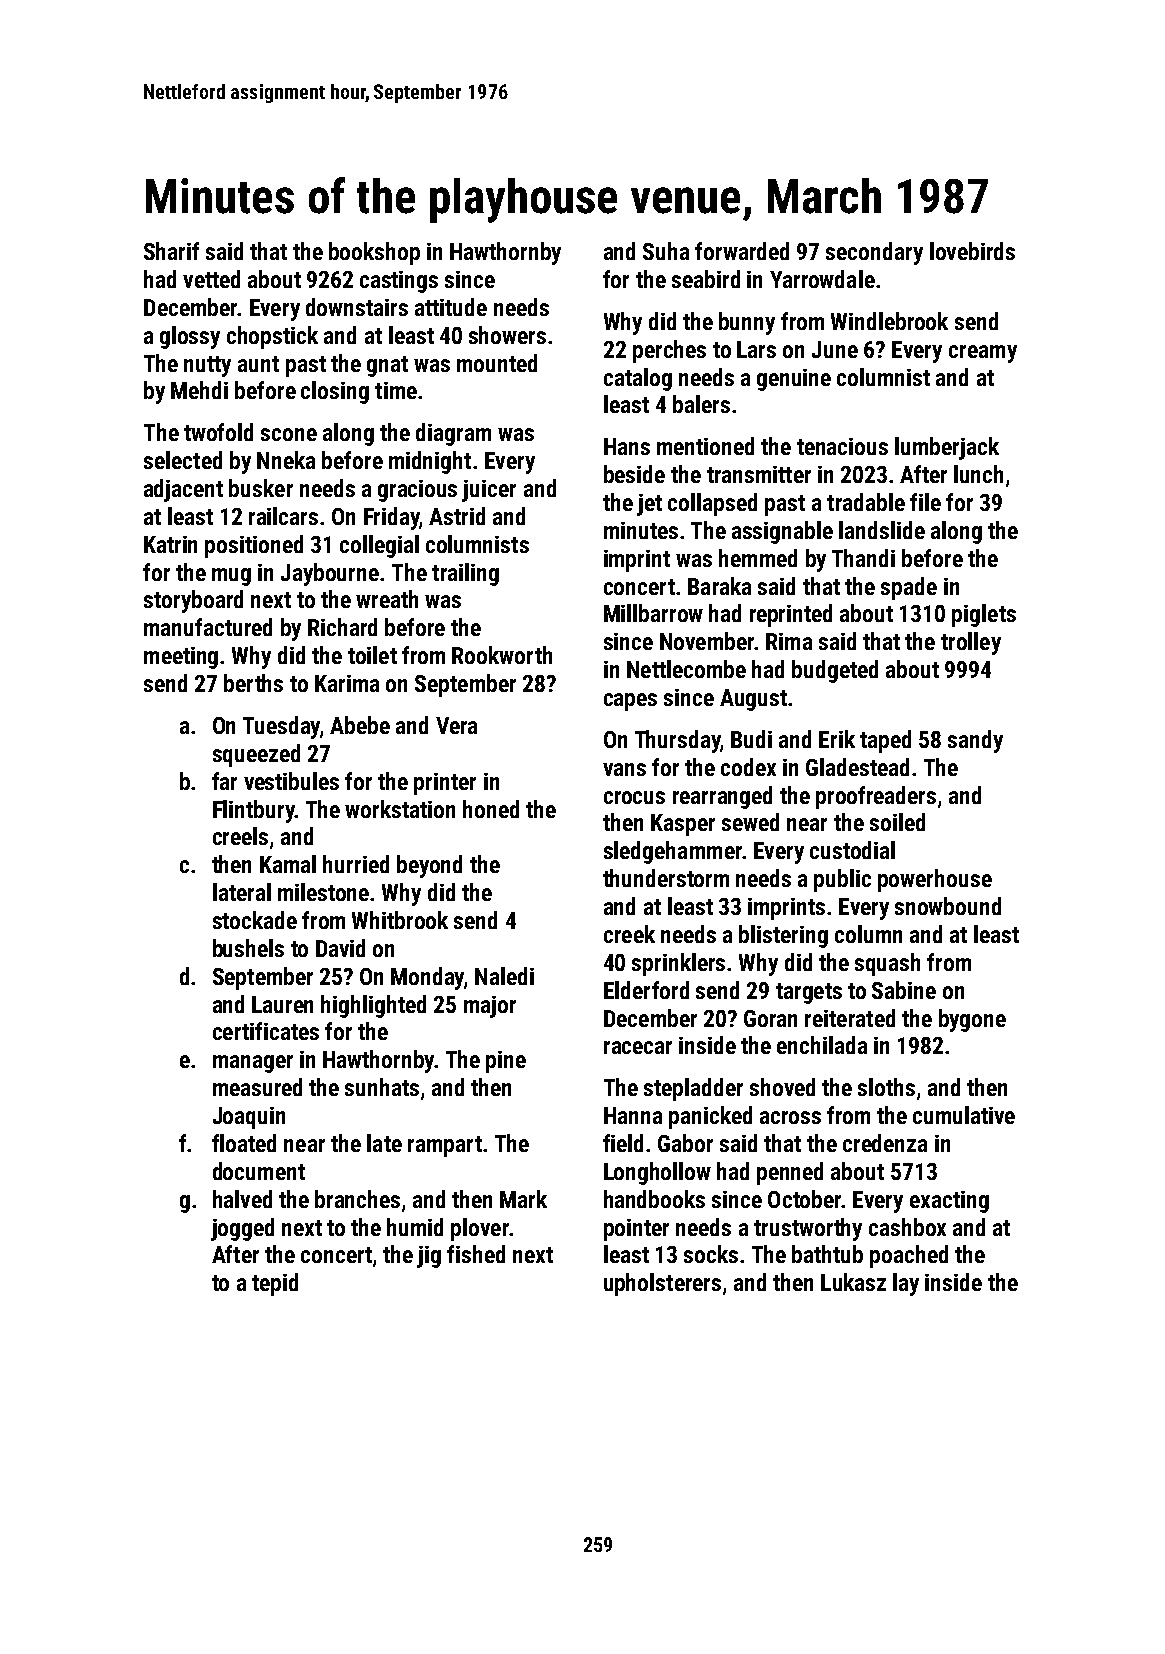  I want to click on sloths, so click(886, 1087).
